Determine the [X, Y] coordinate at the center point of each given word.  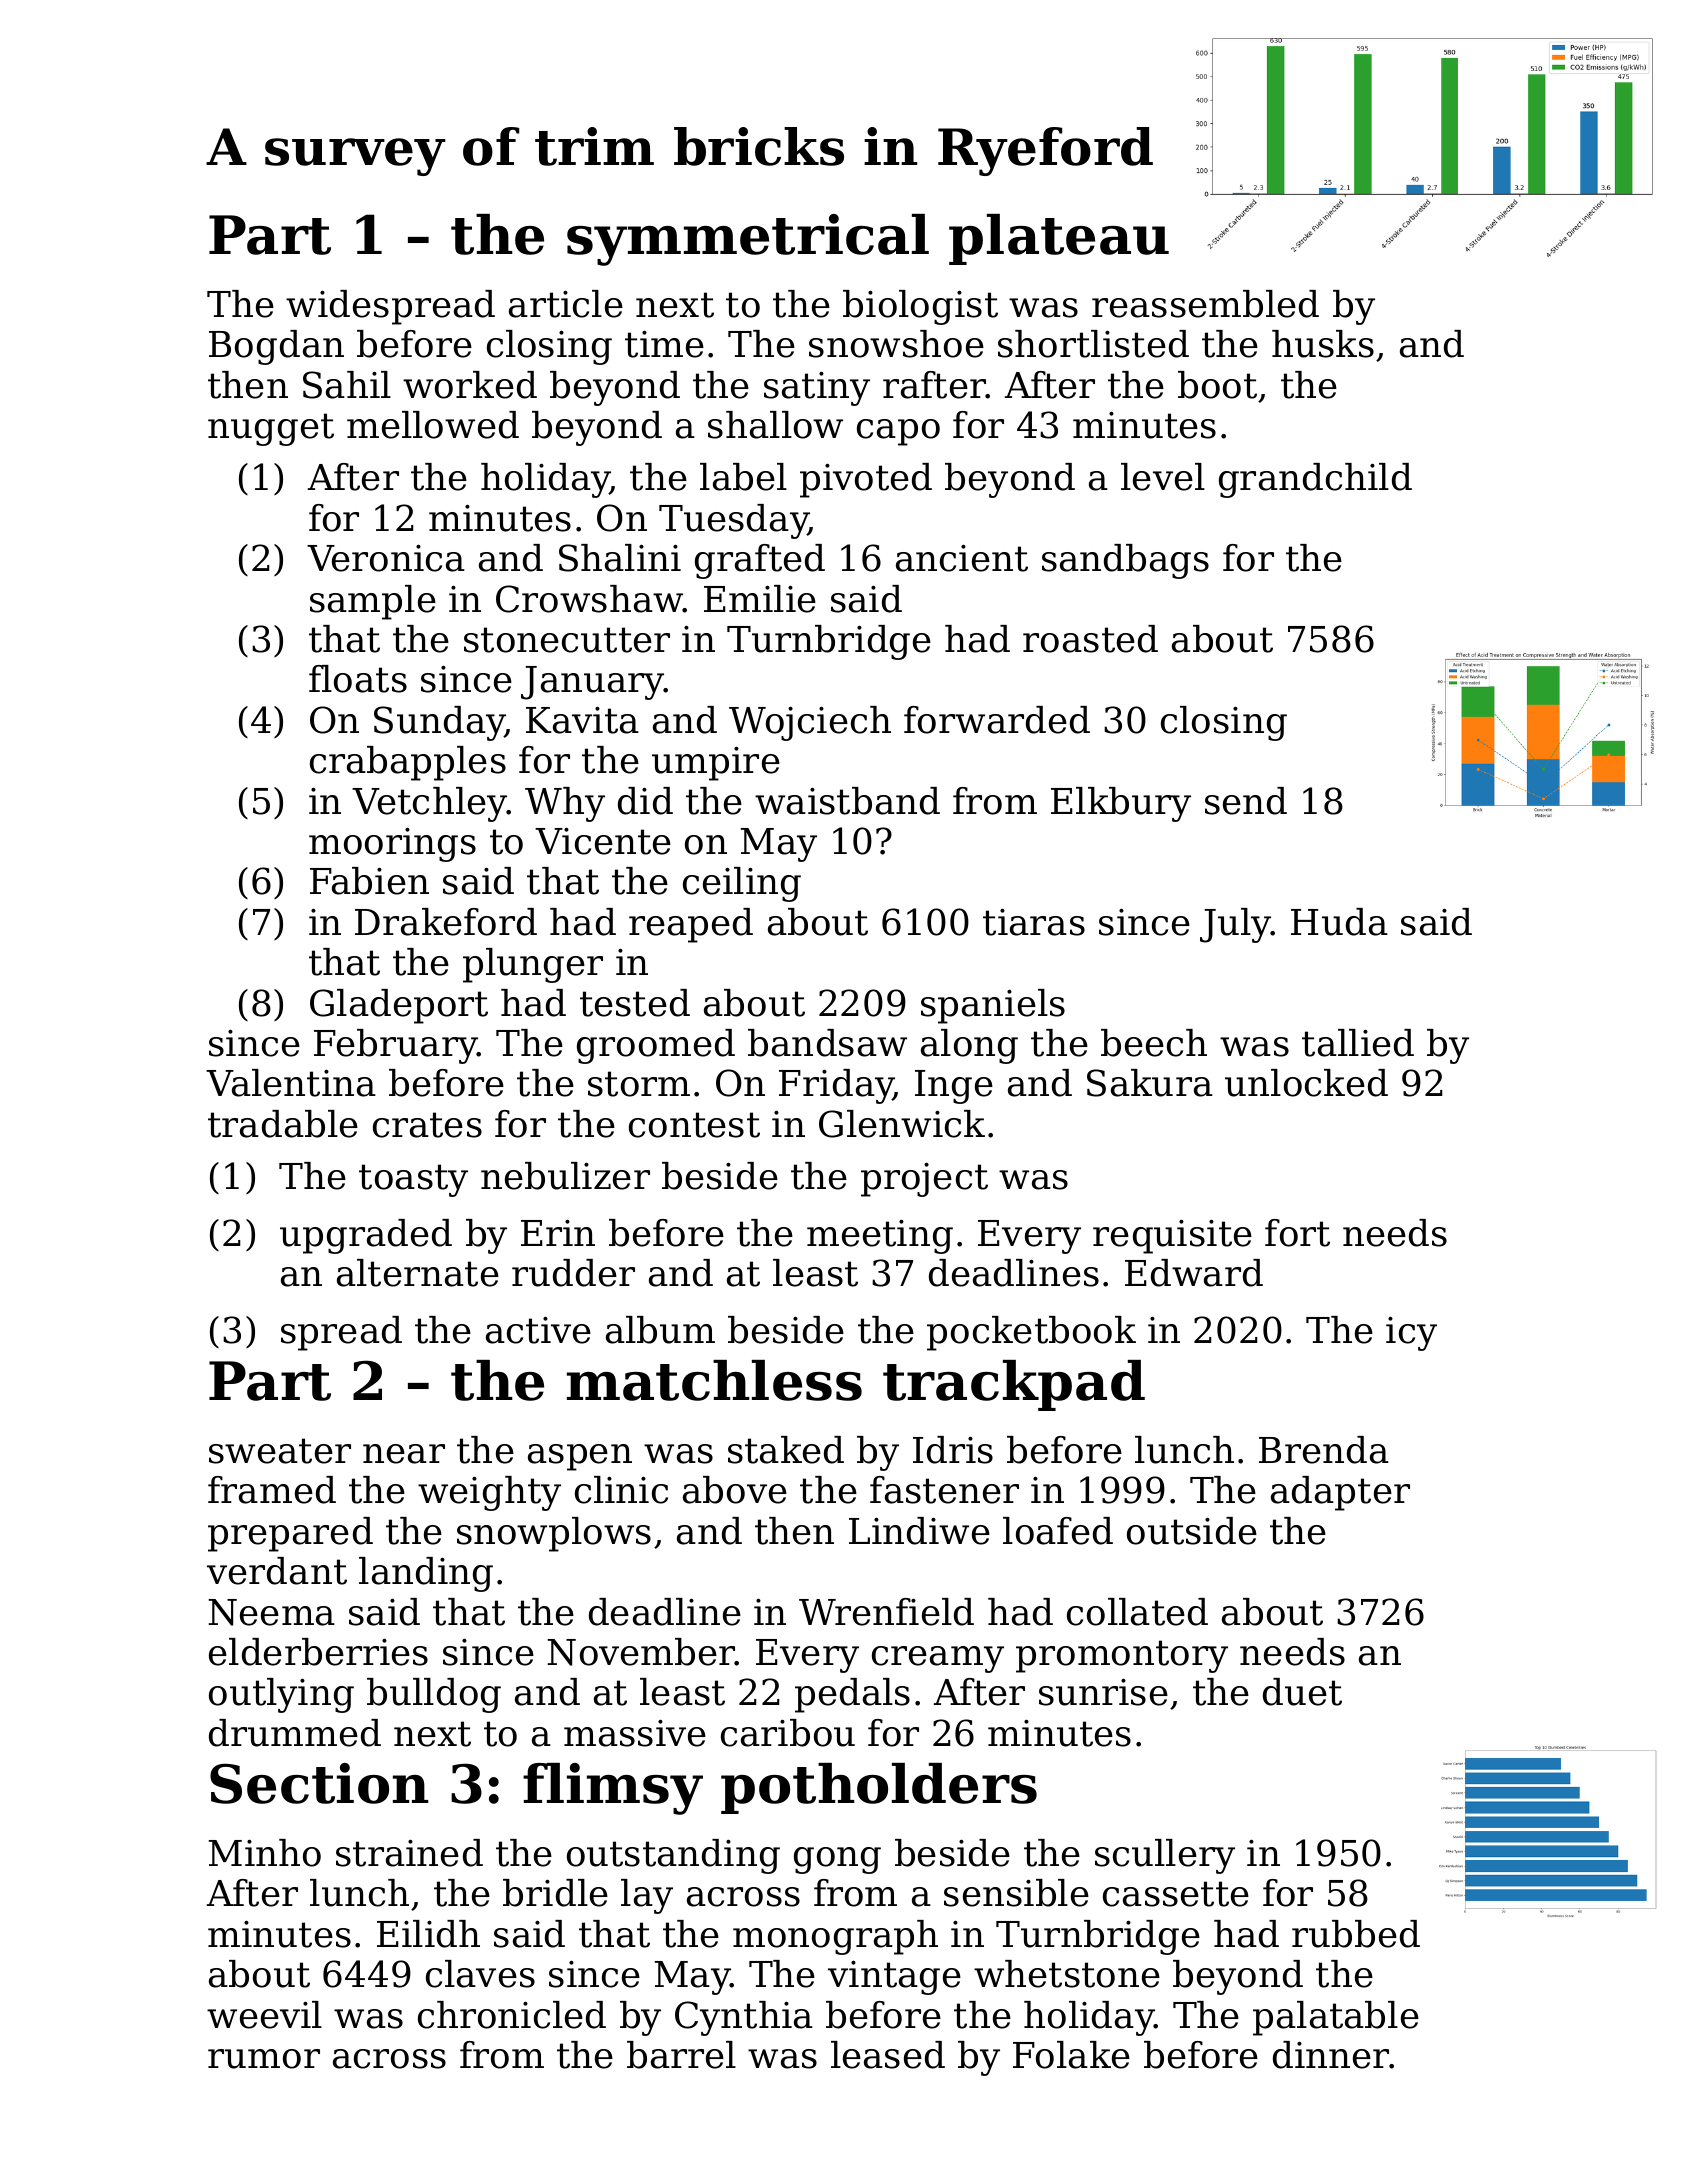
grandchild [1315, 480]
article [566, 304]
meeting [880, 1237]
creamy [938, 1659]
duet [1302, 1692]
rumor [264, 2059]
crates [427, 1125]
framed [272, 1490]
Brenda [1324, 1450]
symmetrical [748, 240]
